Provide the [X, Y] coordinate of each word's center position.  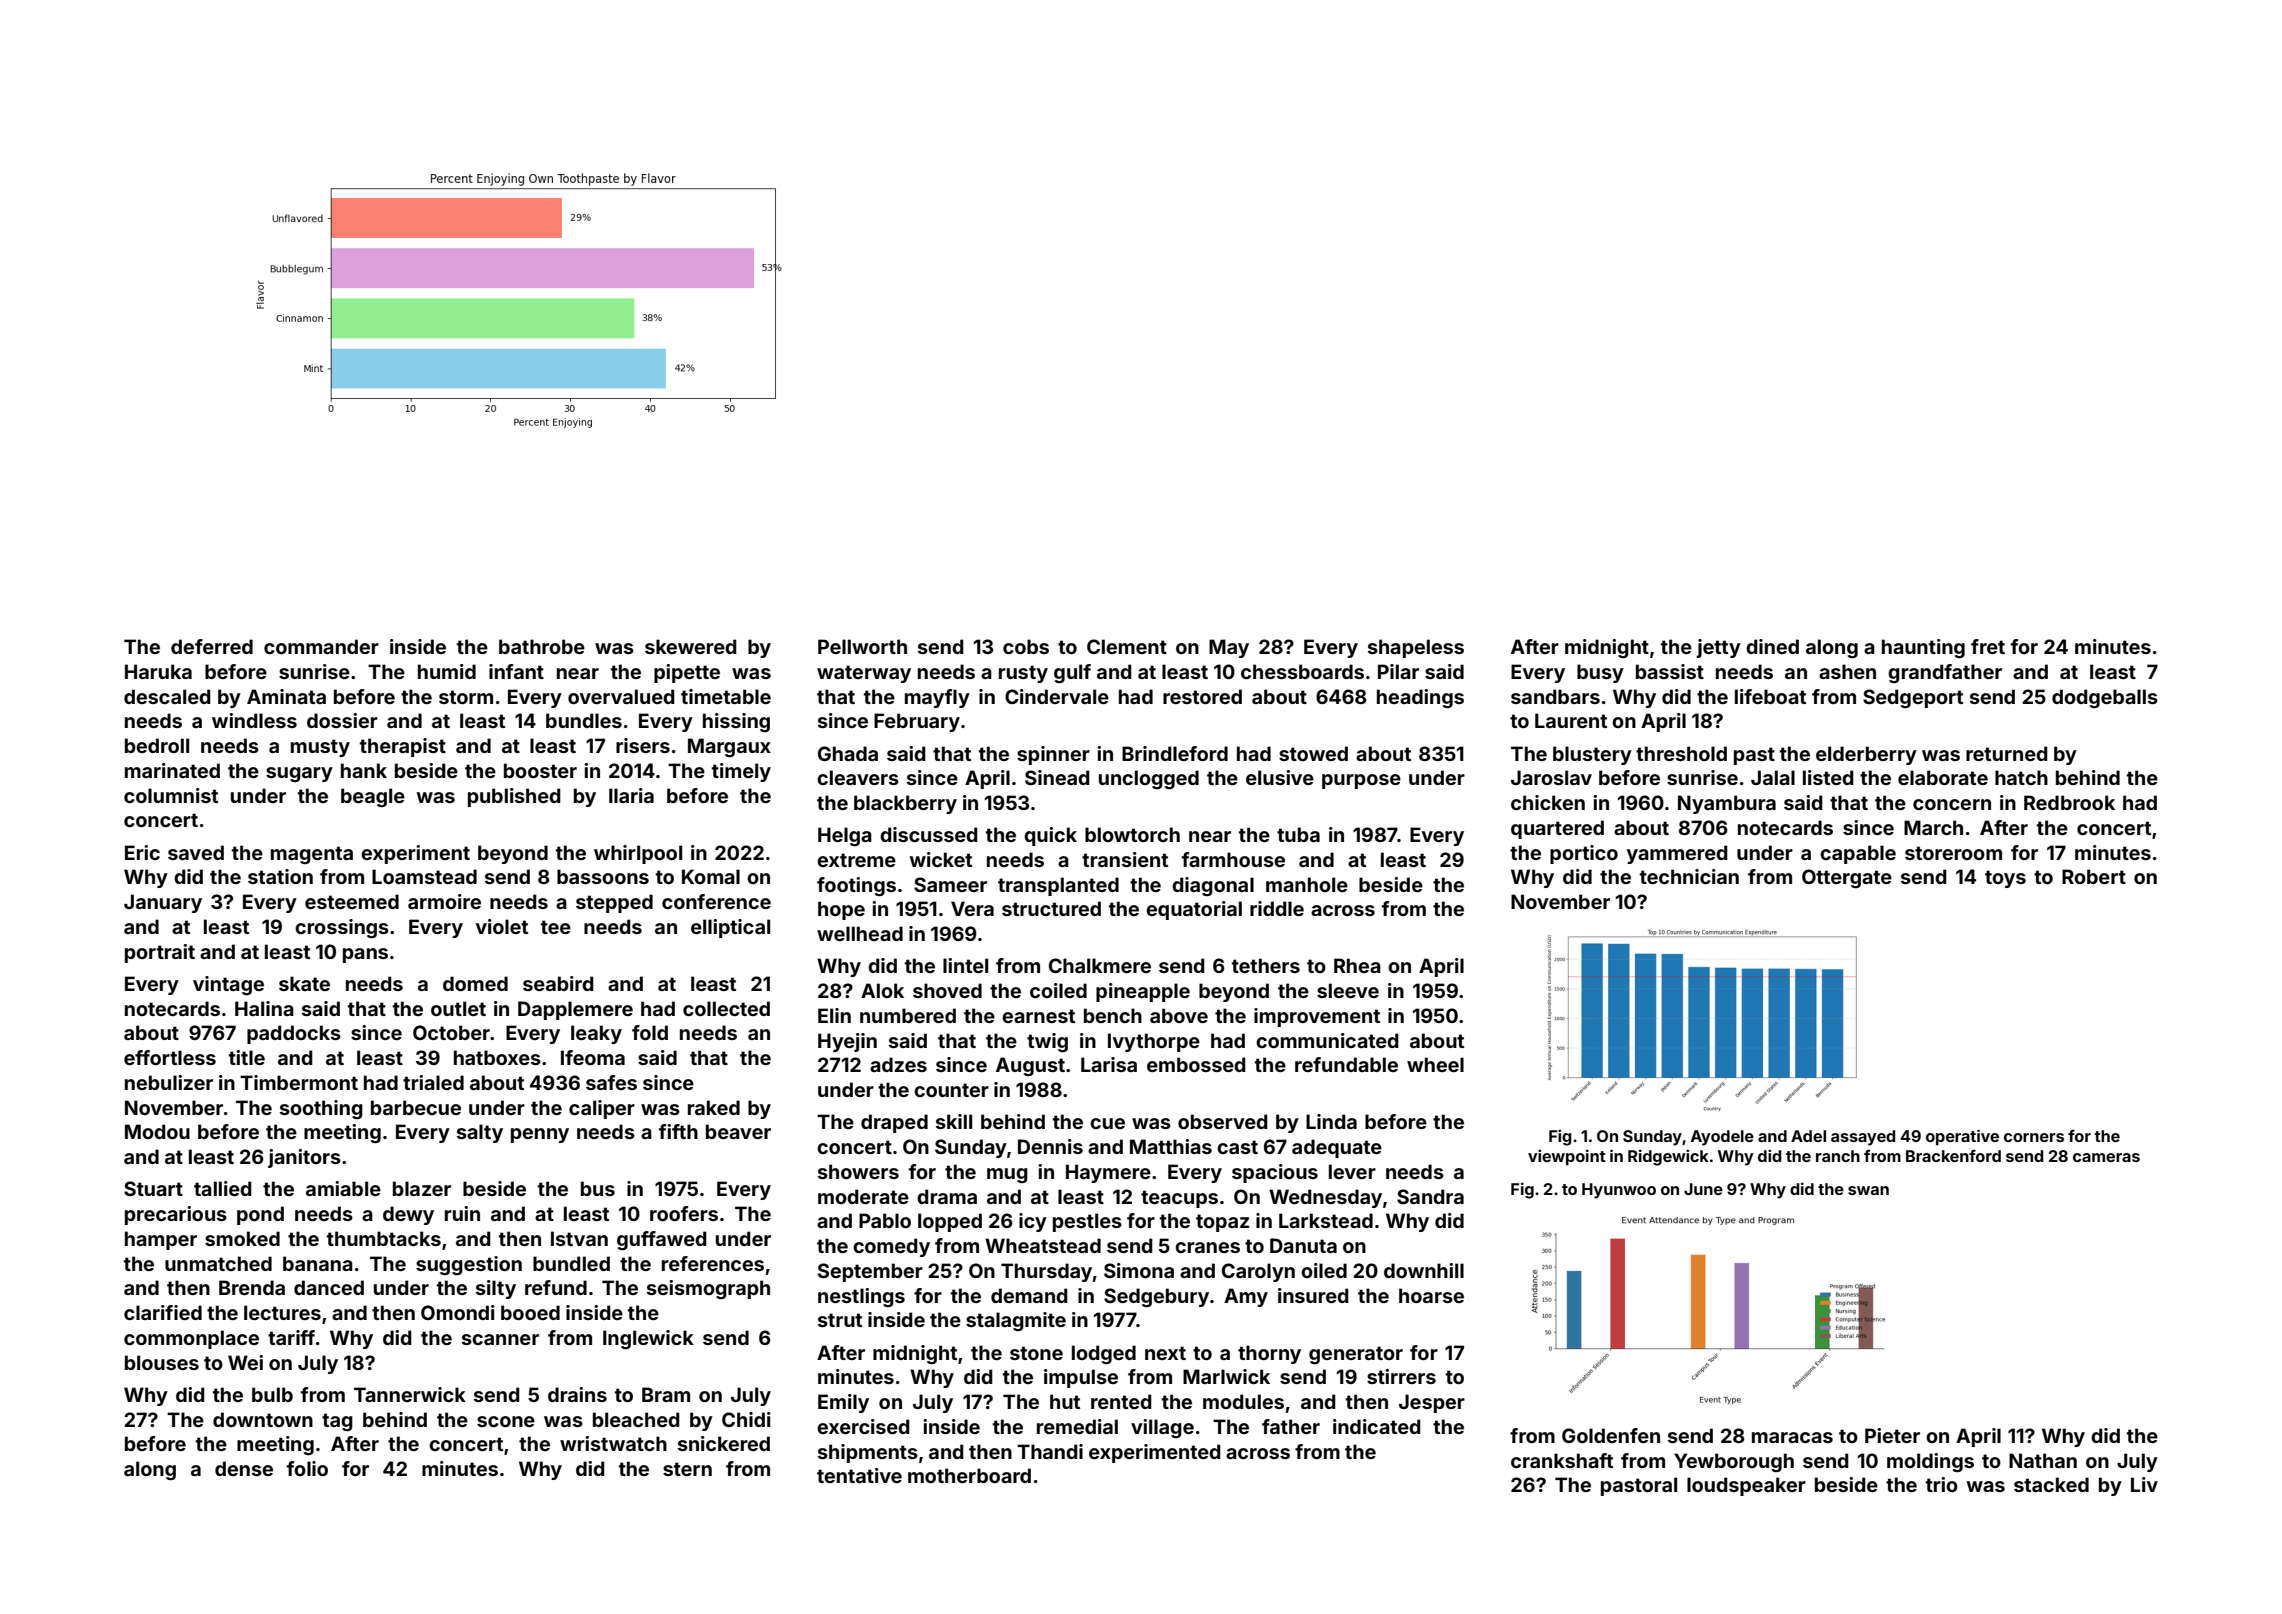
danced [329, 1287]
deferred [212, 646]
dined [1772, 646]
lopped [950, 1222]
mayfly [937, 698]
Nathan [2043, 1460]
